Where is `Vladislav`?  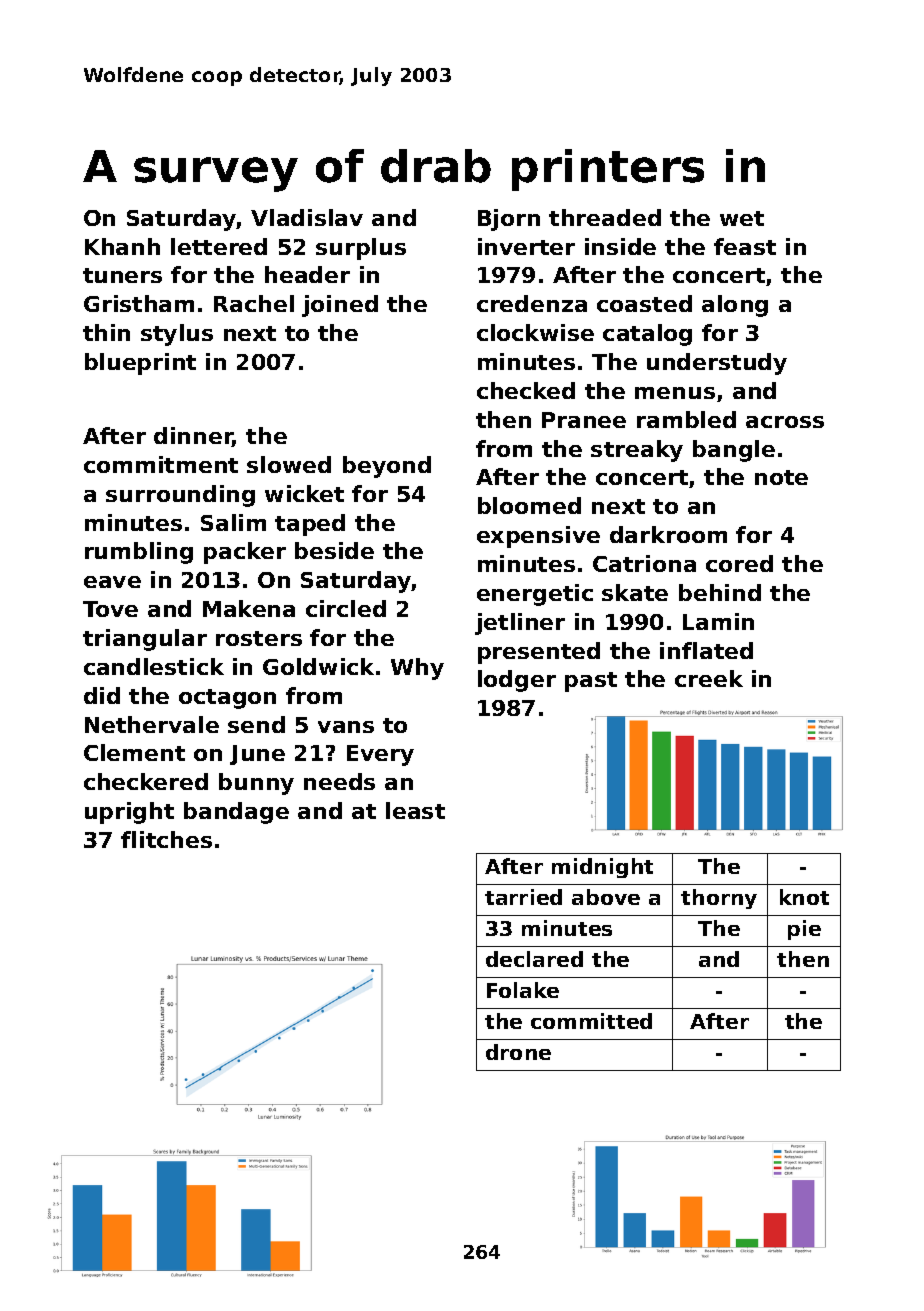 Vladislav is located at coordinates (307, 217).
